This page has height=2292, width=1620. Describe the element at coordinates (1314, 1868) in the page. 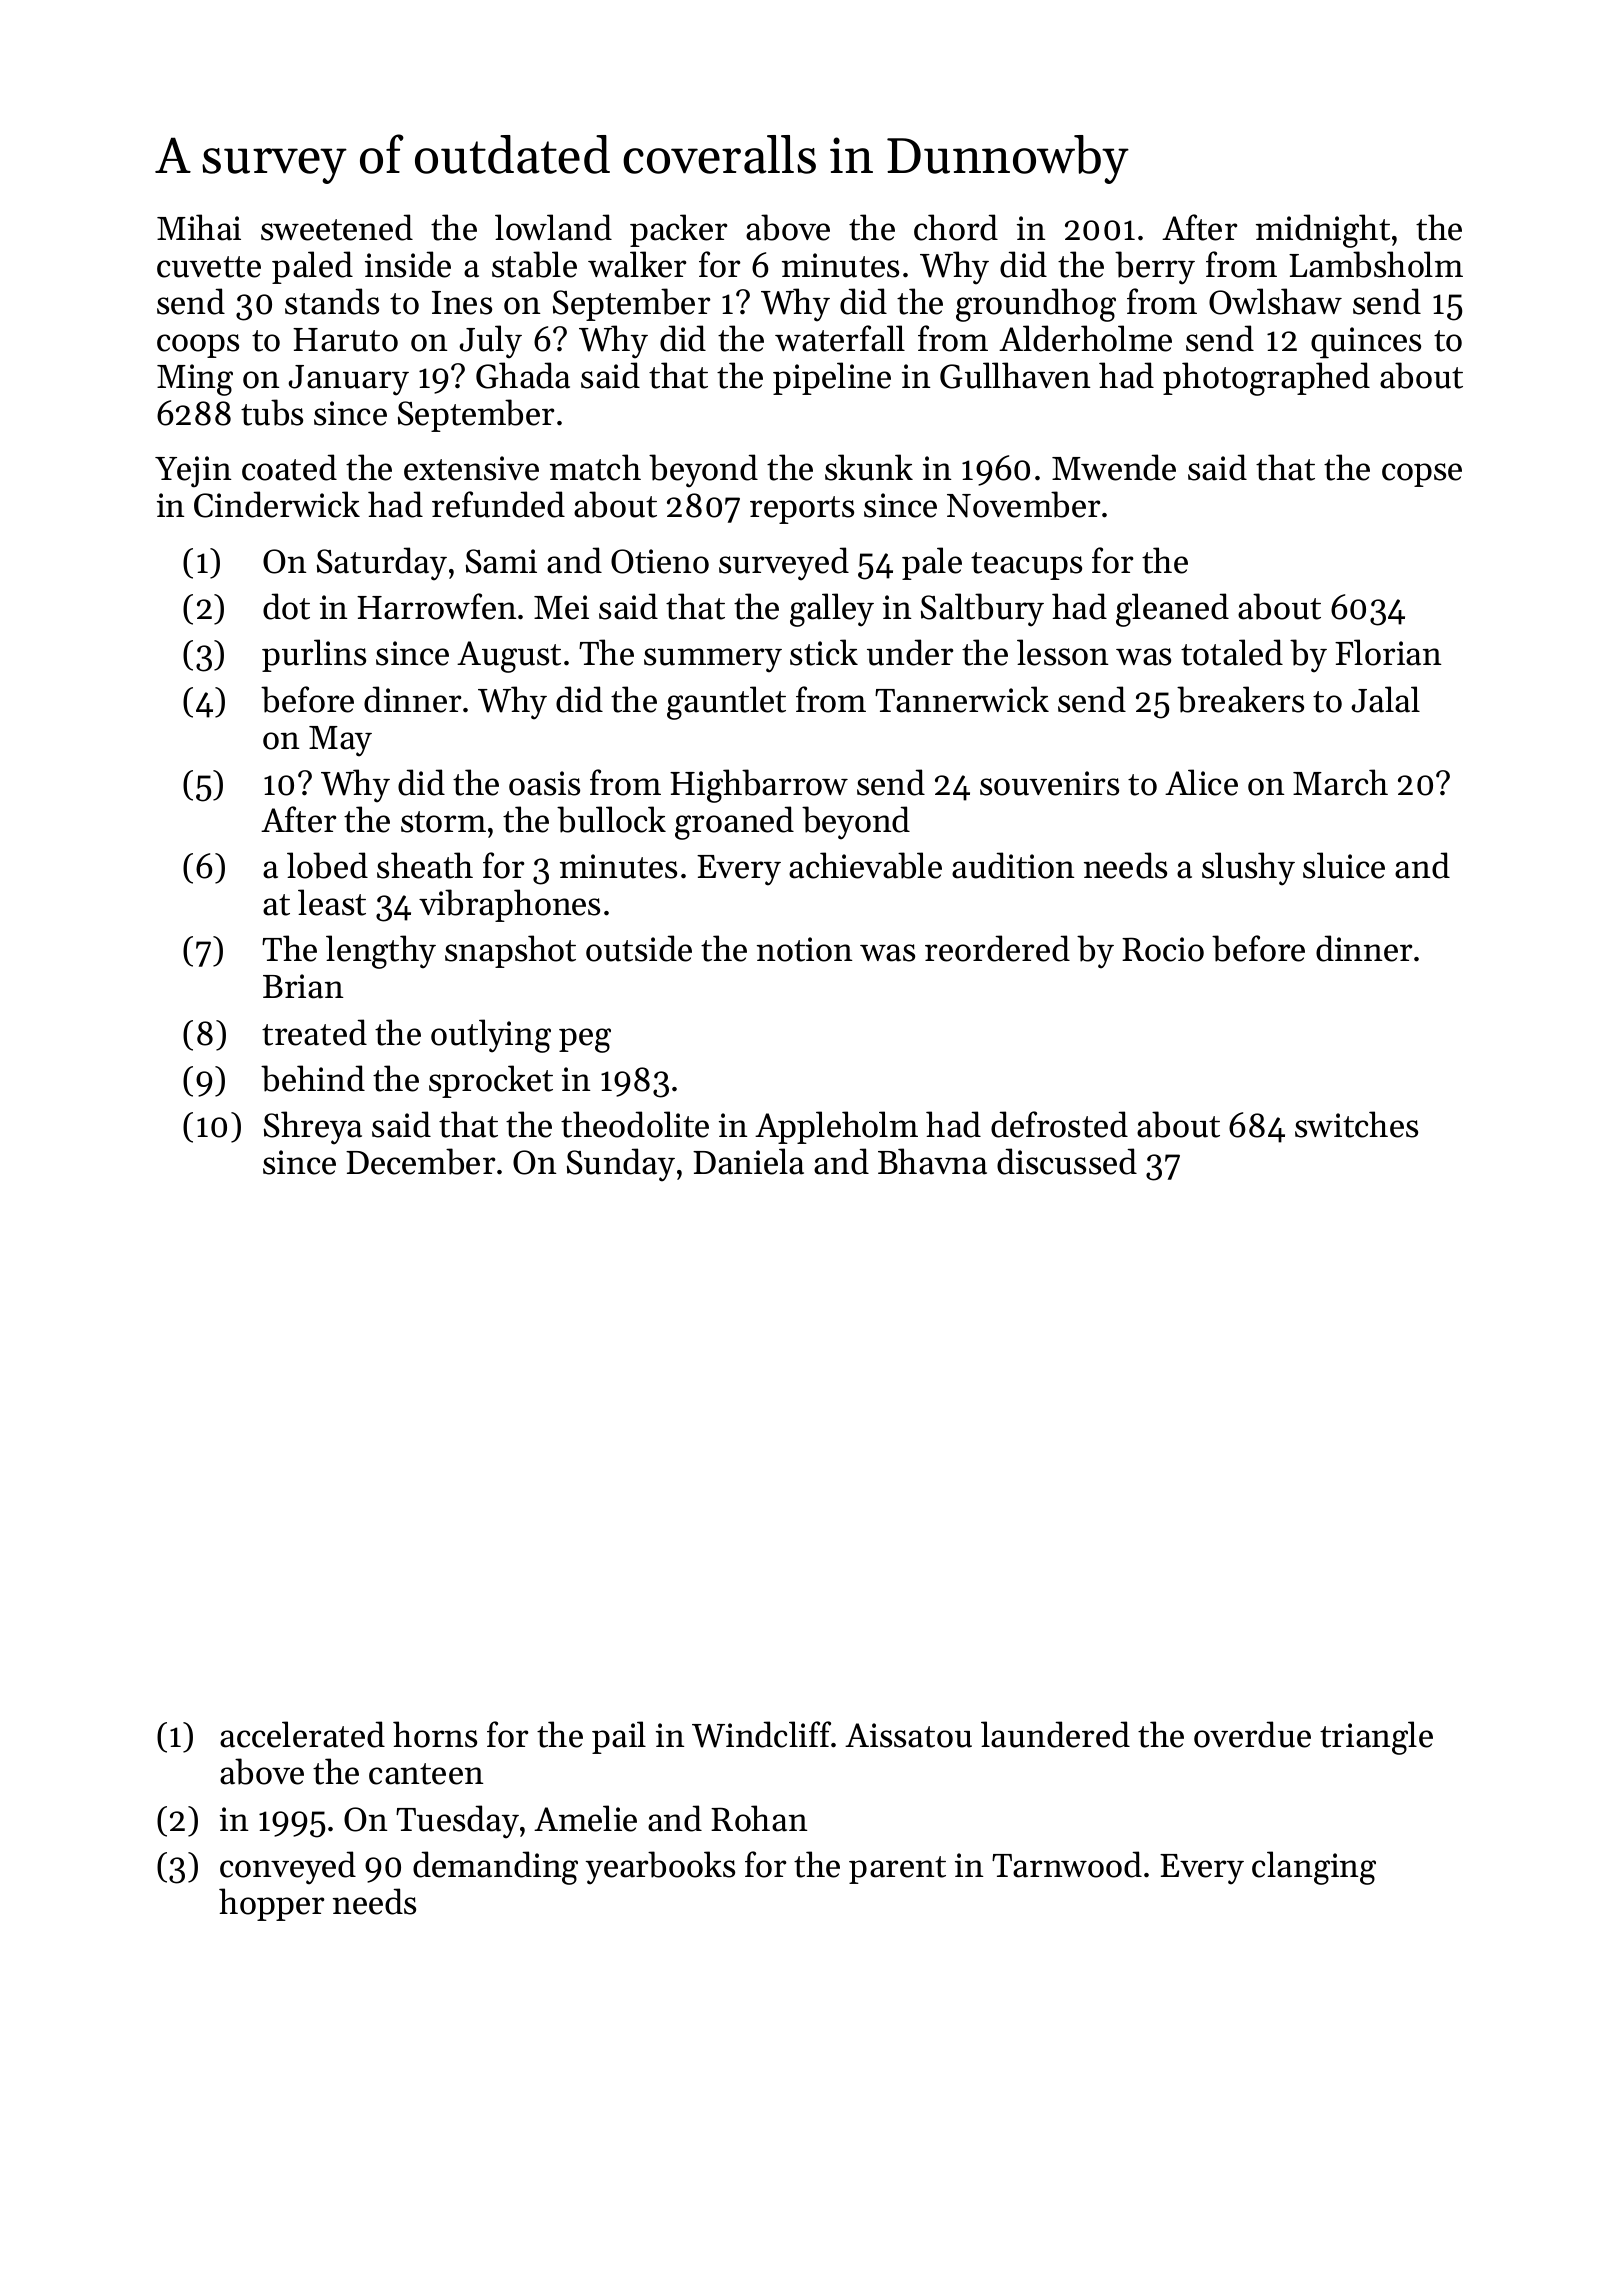

I see `clanging` at that location.
